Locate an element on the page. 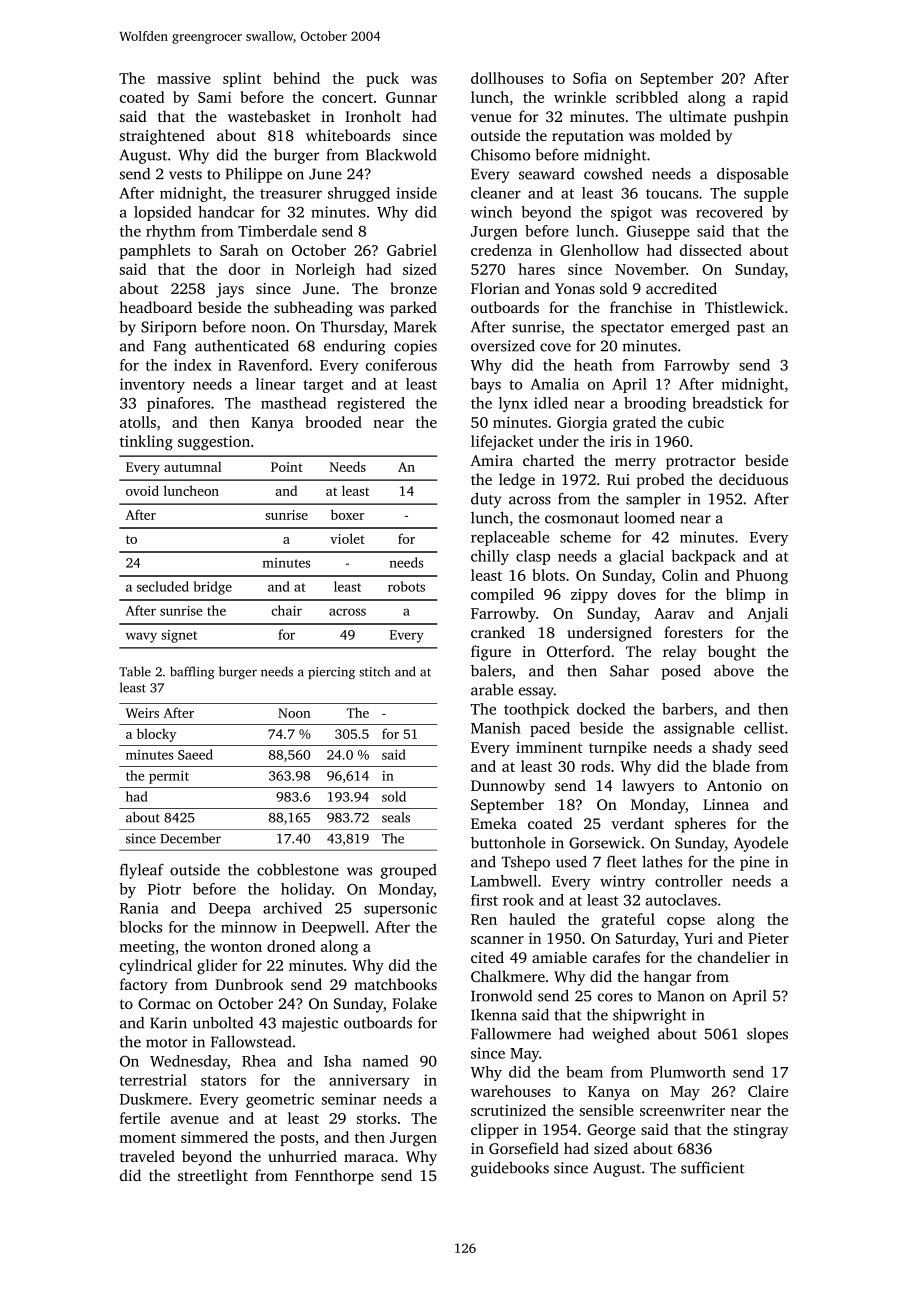 The width and height of the page is (908, 1316). supple is located at coordinates (766, 194).
